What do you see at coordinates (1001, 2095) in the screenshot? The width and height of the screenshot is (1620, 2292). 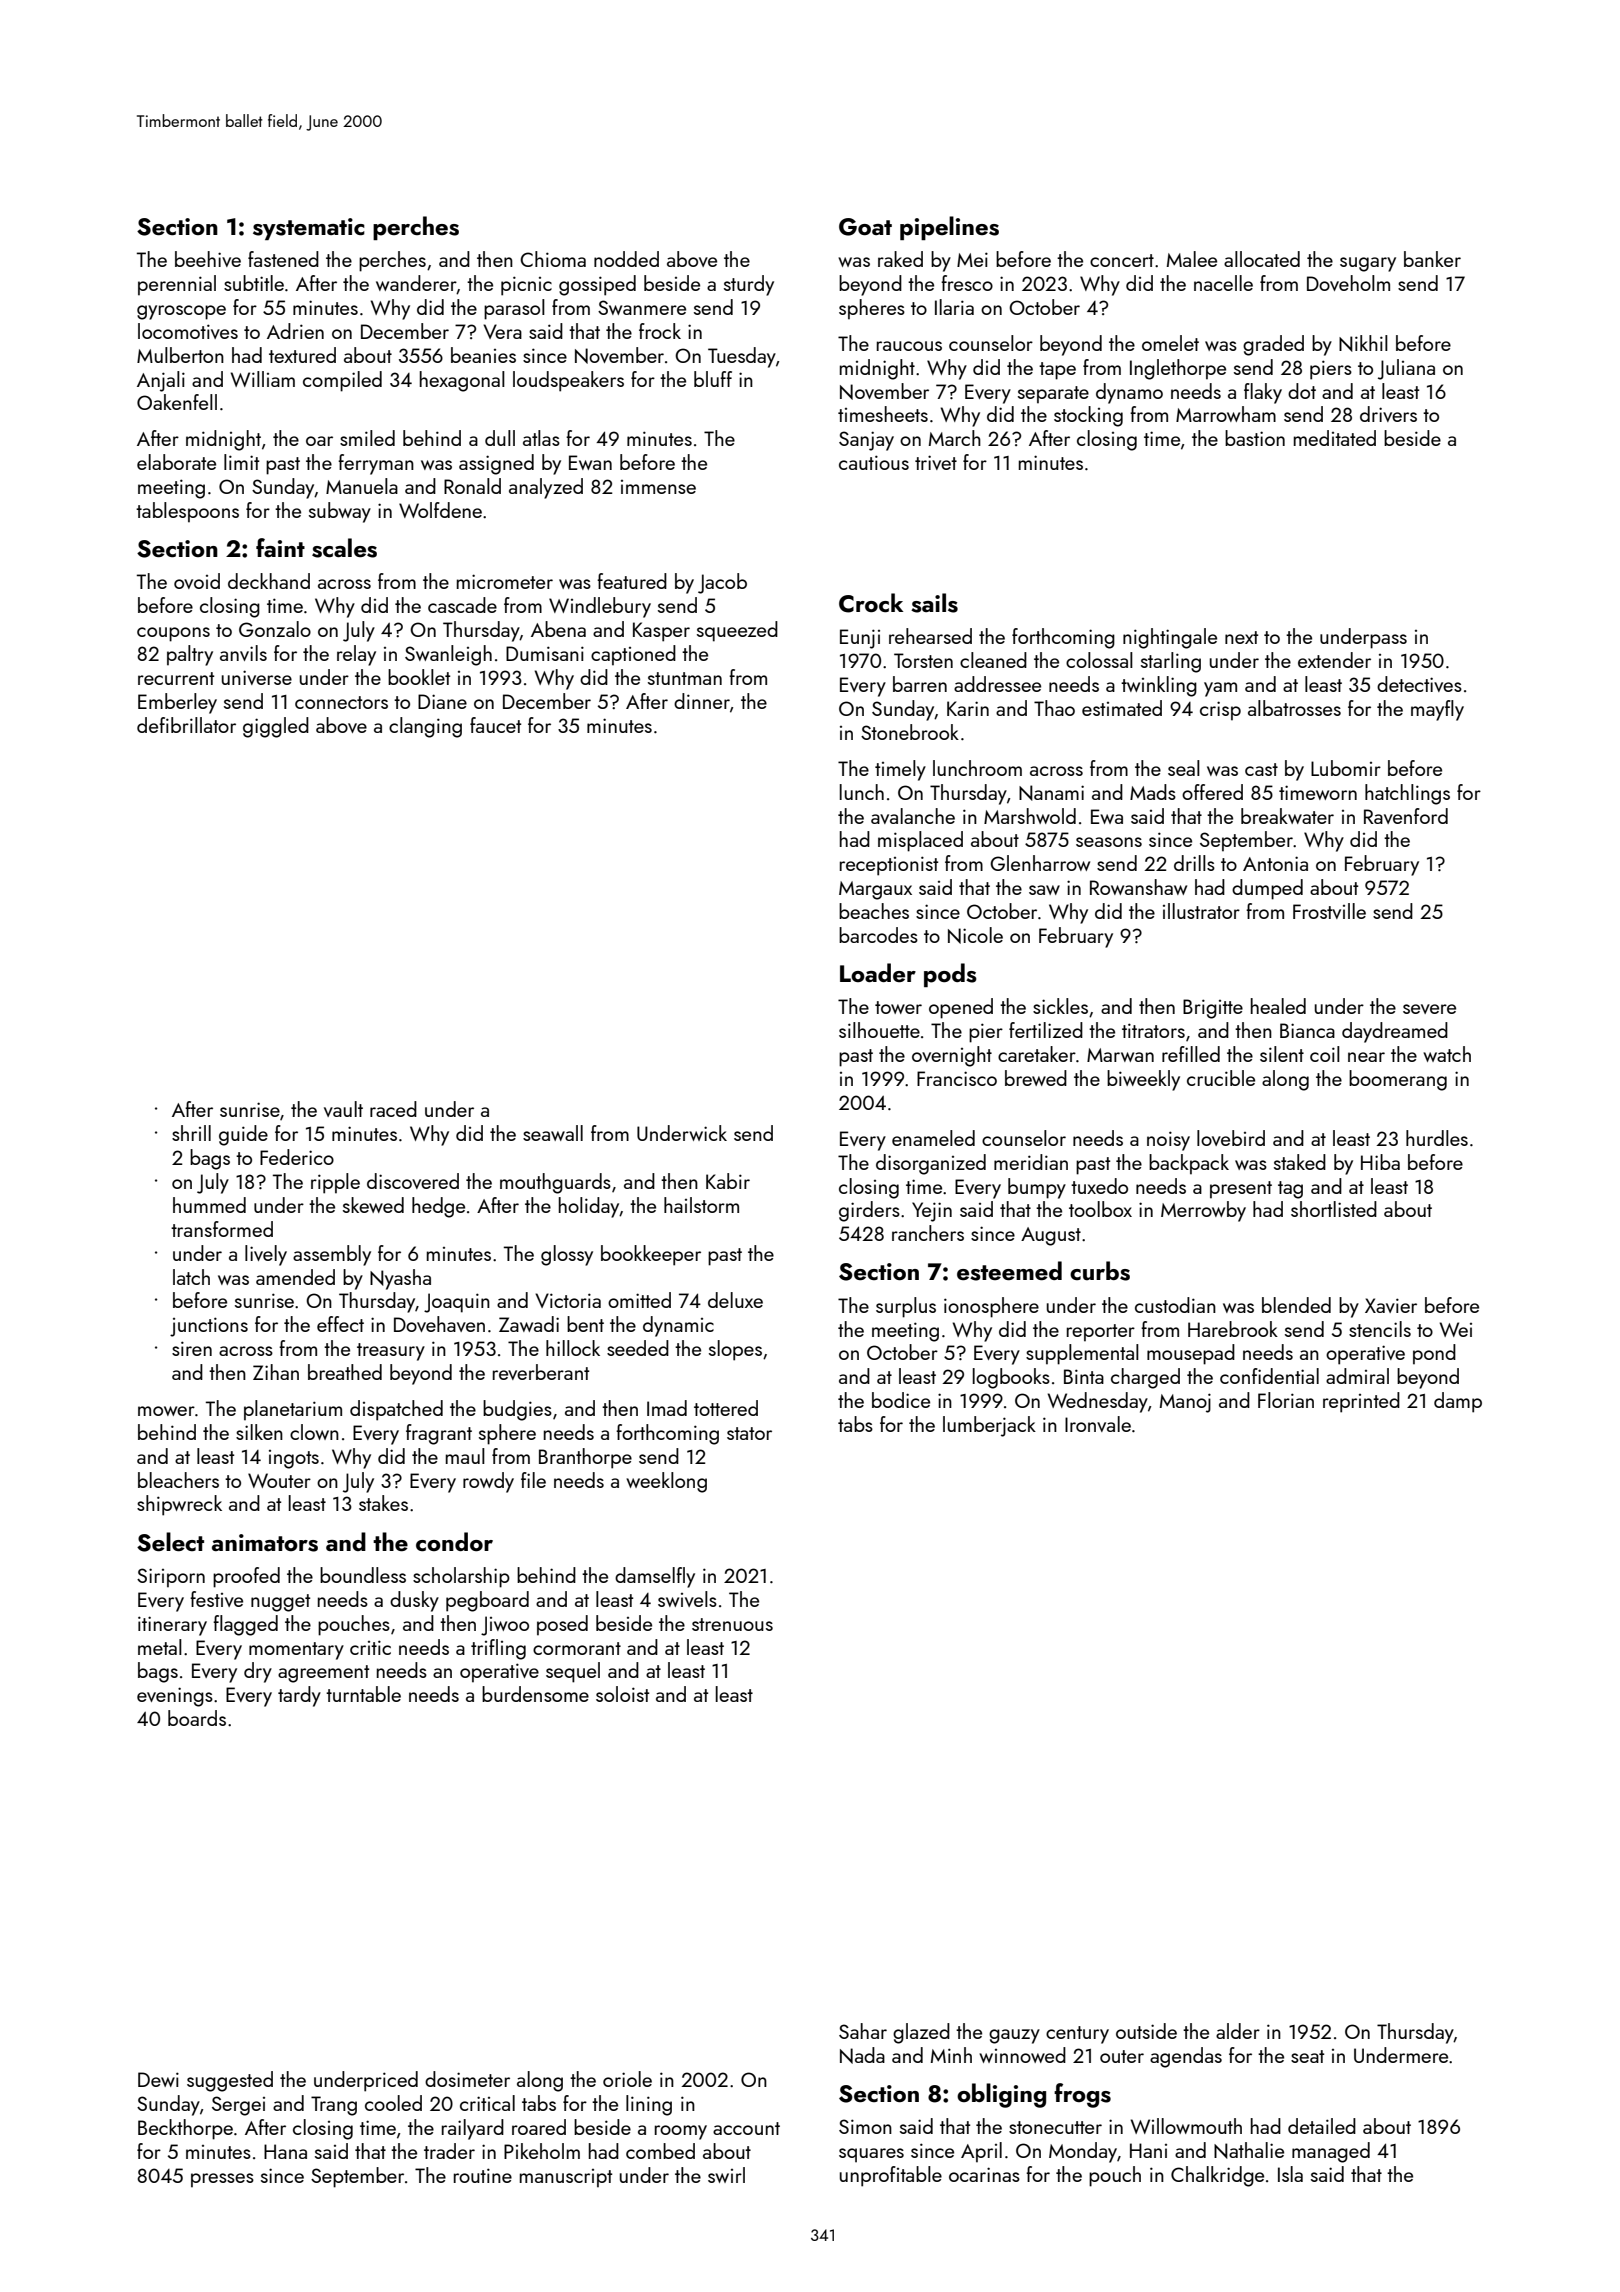 I see `obliging` at bounding box center [1001, 2095].
